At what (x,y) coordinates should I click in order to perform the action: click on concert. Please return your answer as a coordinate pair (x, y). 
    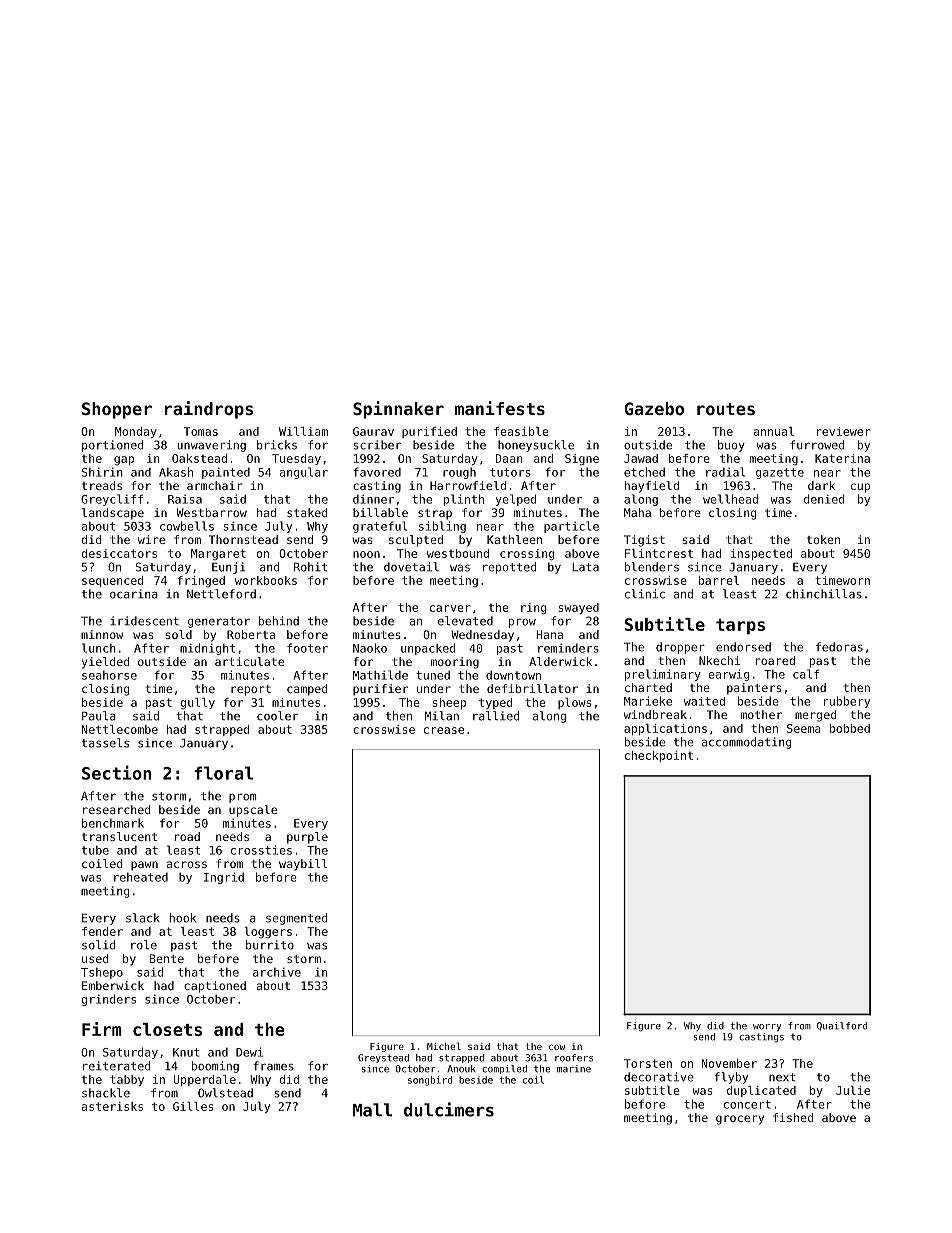
    Looking at the image, I should click on (747, 1104).
